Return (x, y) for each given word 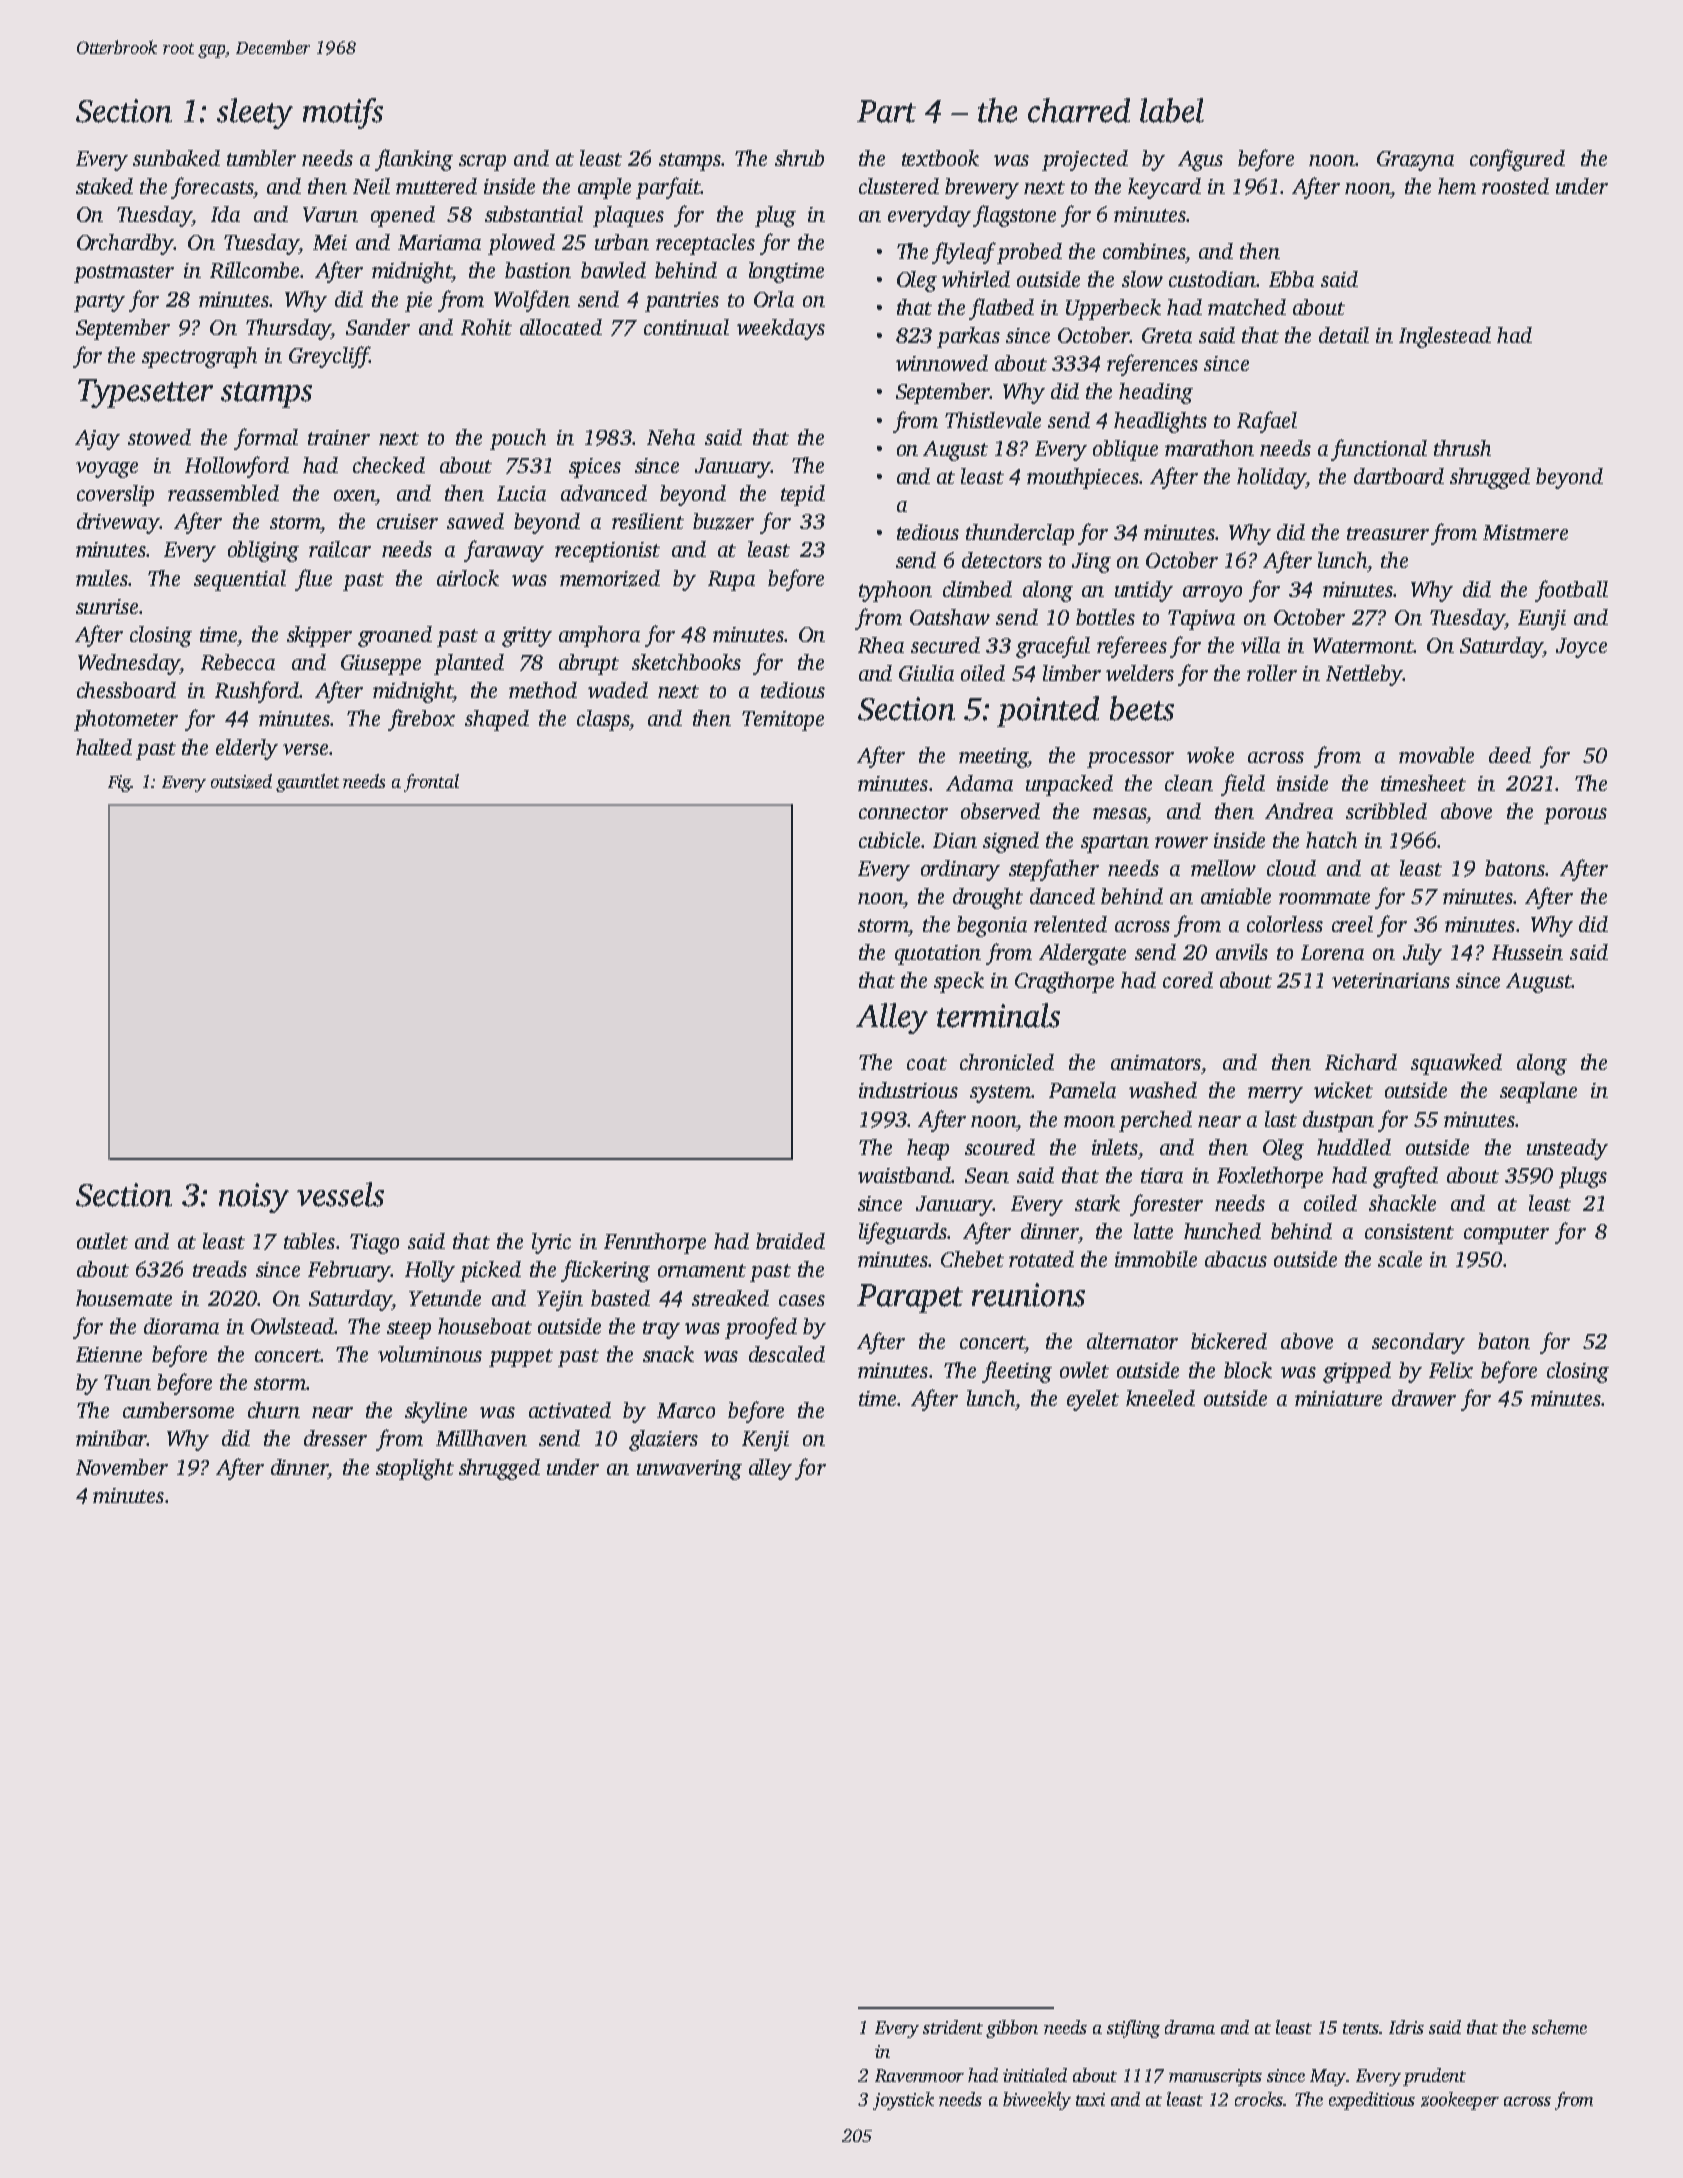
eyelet (1093, 1400)
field (1243, 785)
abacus (1236, 1259)
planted (469, 664)
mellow (1223, 868)
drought (988, 898)
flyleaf (964, 253)
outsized (241, 781)
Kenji (765, 1441)
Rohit (486, 327)
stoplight (415, 1469)
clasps (603, 720)
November (122, 1467)
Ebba (1291, 279)
